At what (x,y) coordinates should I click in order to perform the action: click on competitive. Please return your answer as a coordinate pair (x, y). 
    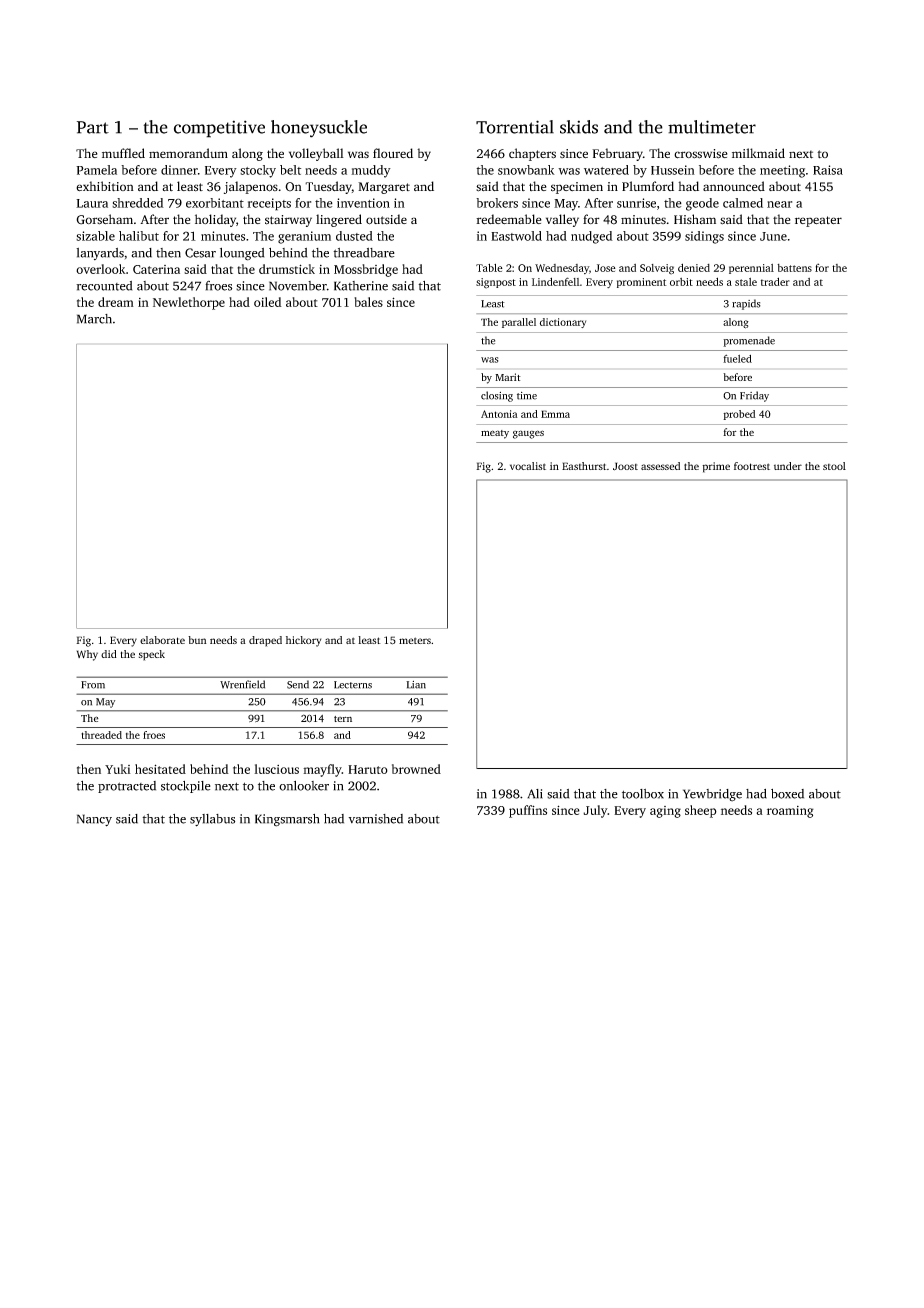
    Looking at the image, I should click on (219, 129).
